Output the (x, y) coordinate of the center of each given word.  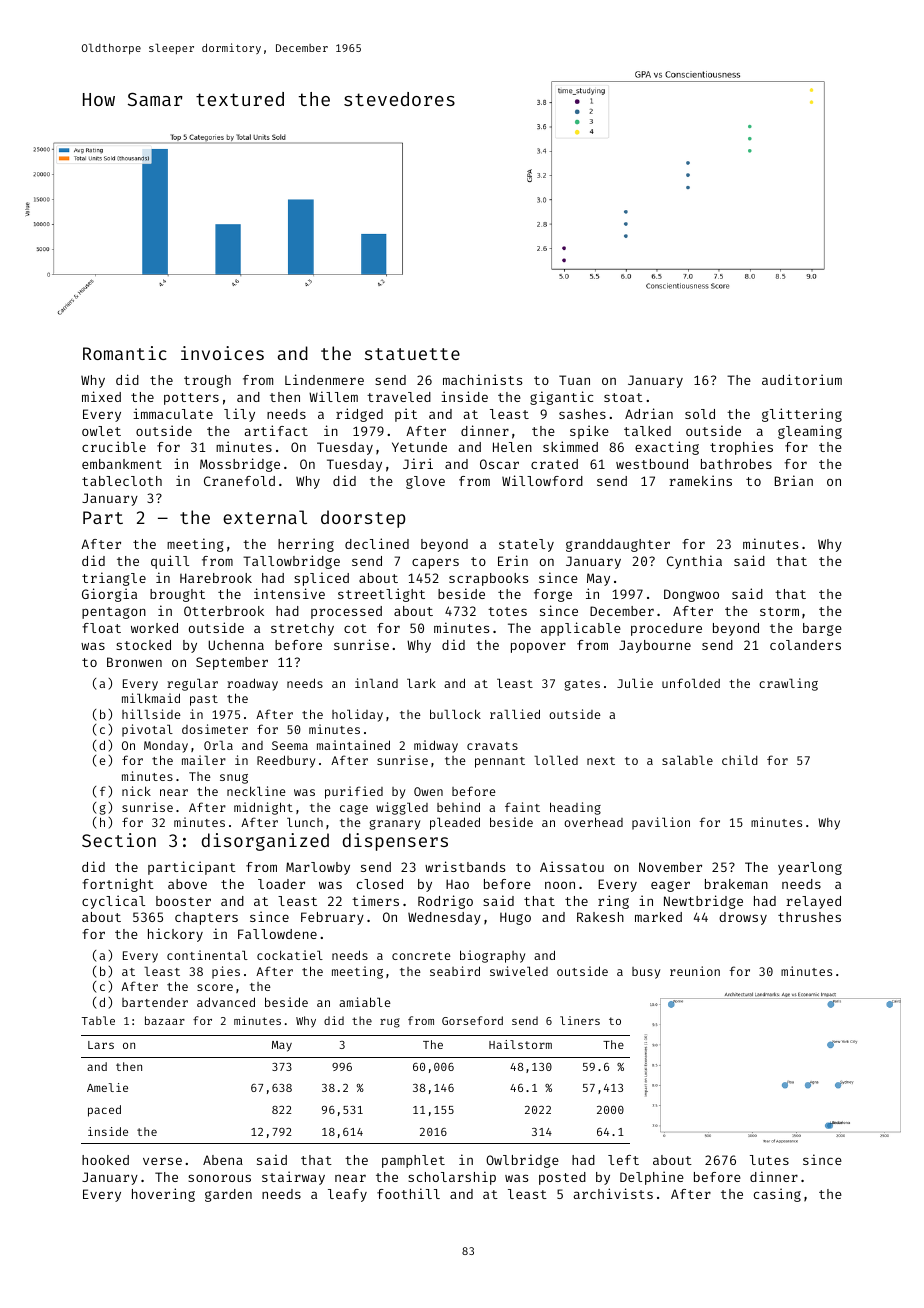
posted (562, 1178)
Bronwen (134, 662)
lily (239, 415)
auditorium (802, 379)
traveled (399, 397)
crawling (788, 684)
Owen (428, 791)
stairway (293, 1178)
